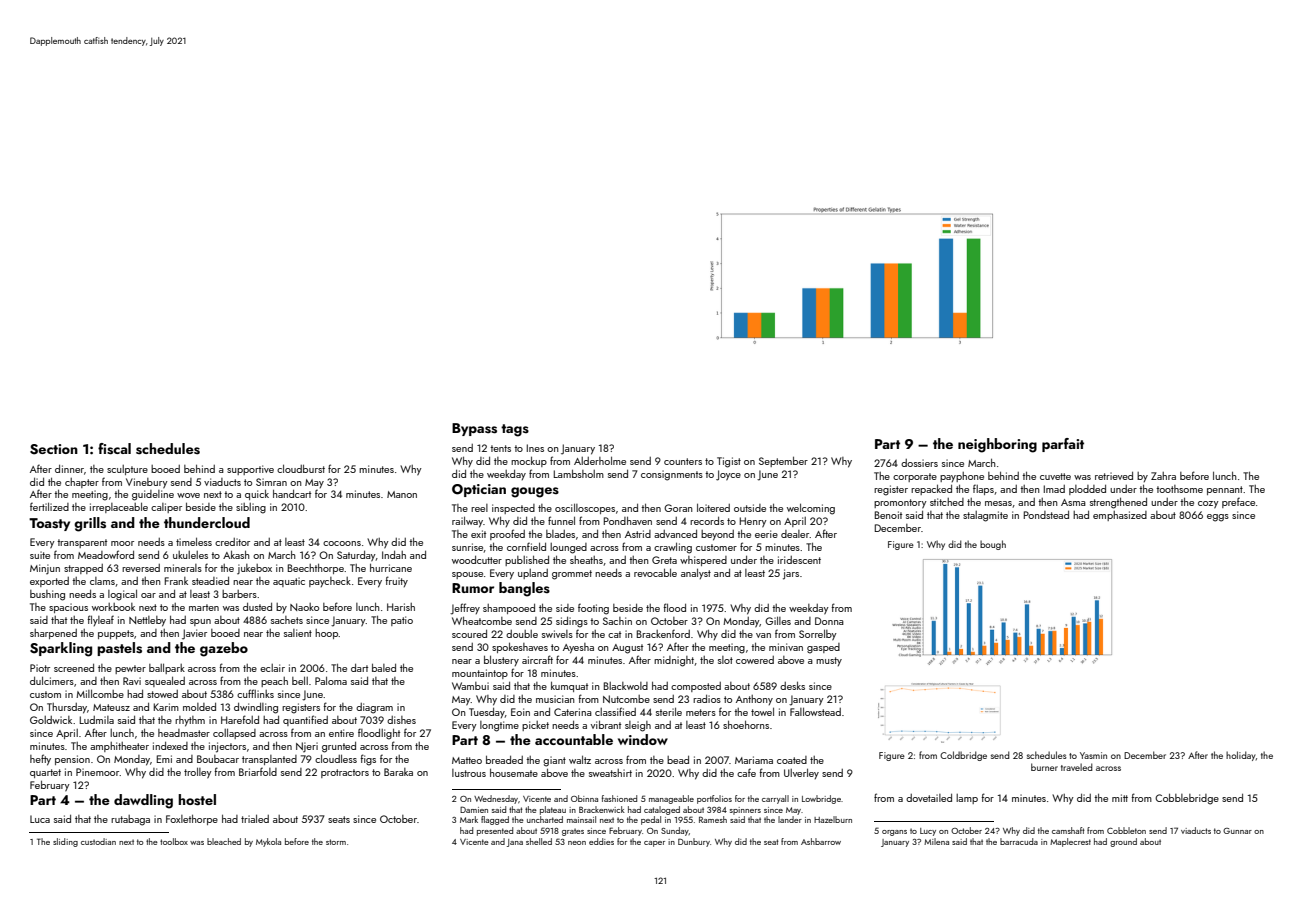 Image resolution: width=1308 pixels, height=924 pixels. I want to click on stowed, so click(162, 694).
